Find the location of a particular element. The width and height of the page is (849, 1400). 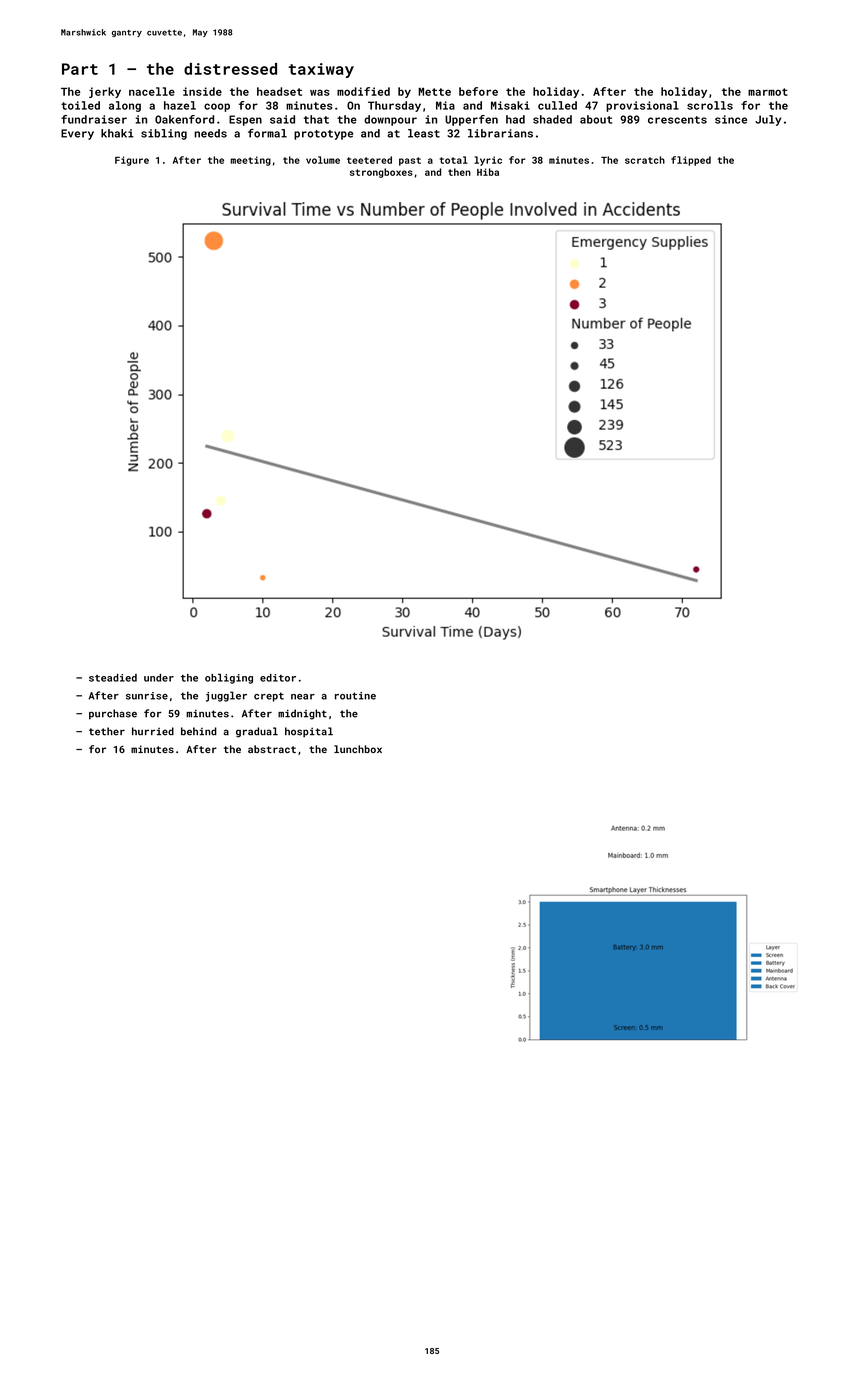

sibling is located at coordinates (164, 134).
